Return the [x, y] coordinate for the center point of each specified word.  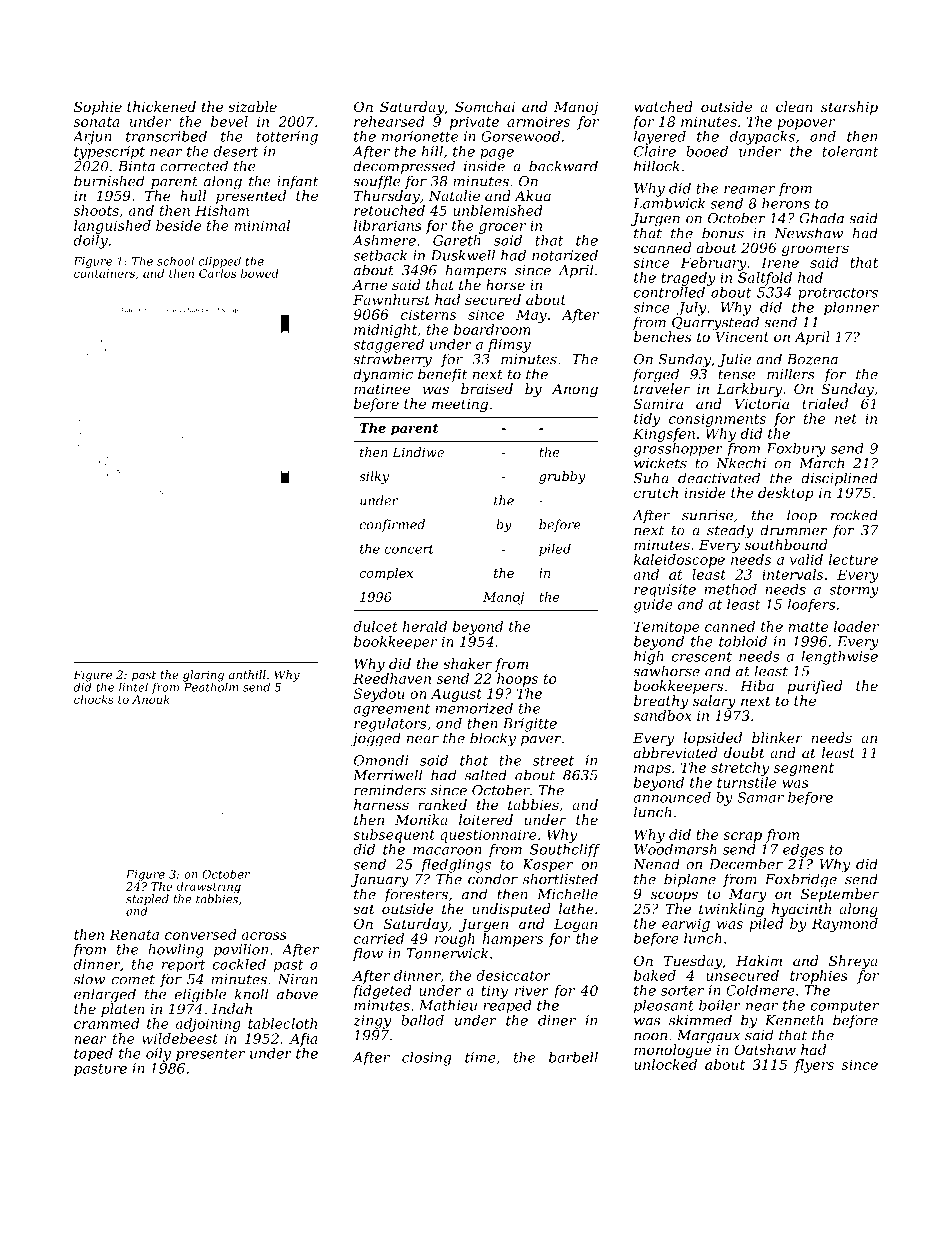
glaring [203, 676]
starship [849, 108]
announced [672, 797]
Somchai [485, 106]
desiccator [513, 975]
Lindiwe [418, 452]
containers [104, 273]
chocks [94, 699]
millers [791, 374]
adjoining [208, 1025]
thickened [161, 106]
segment [804, 769]
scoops [674, 896]
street [553, 761]
